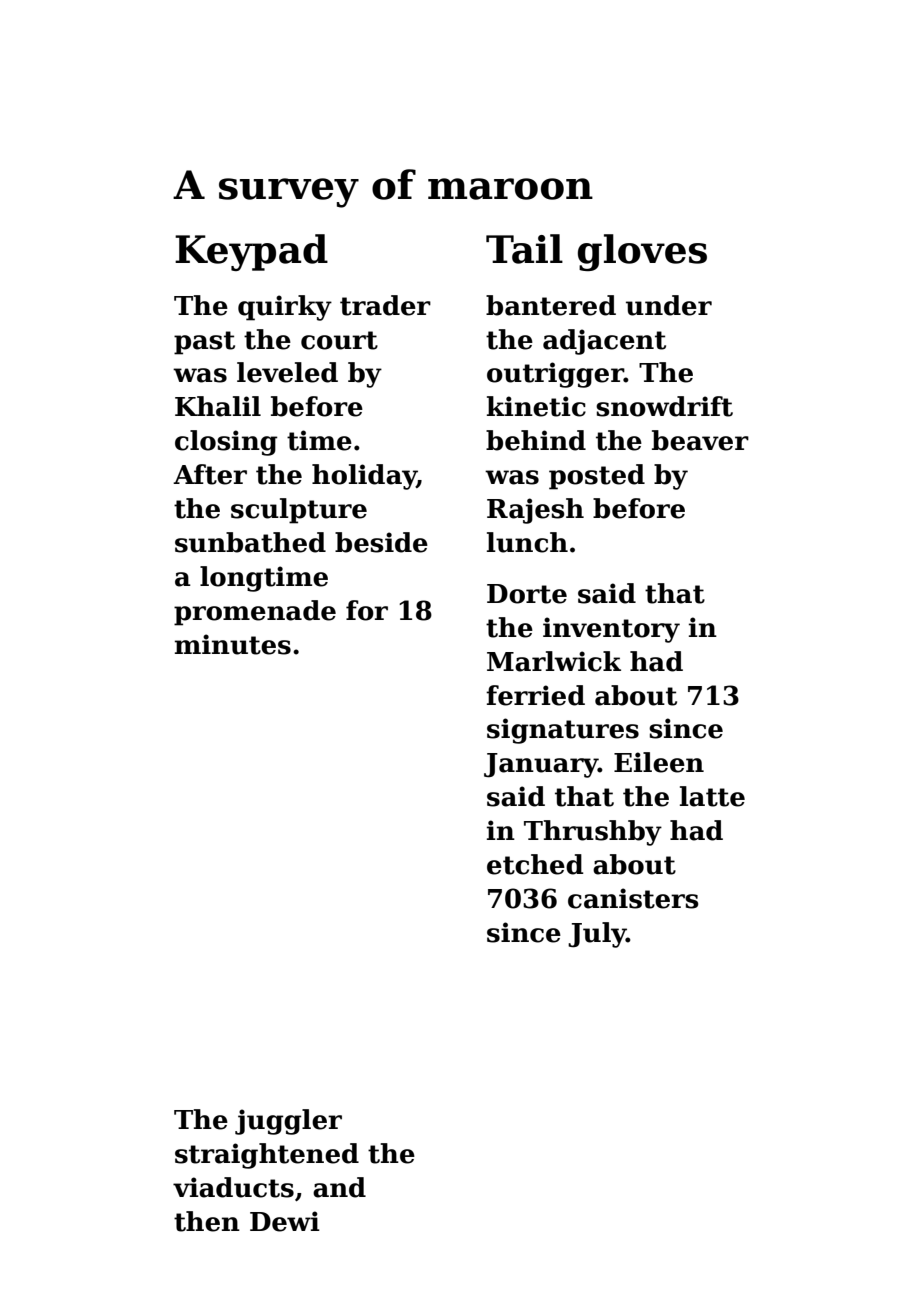 The image size is (924, 1311). I want to click on etched, so click(535, 864).
